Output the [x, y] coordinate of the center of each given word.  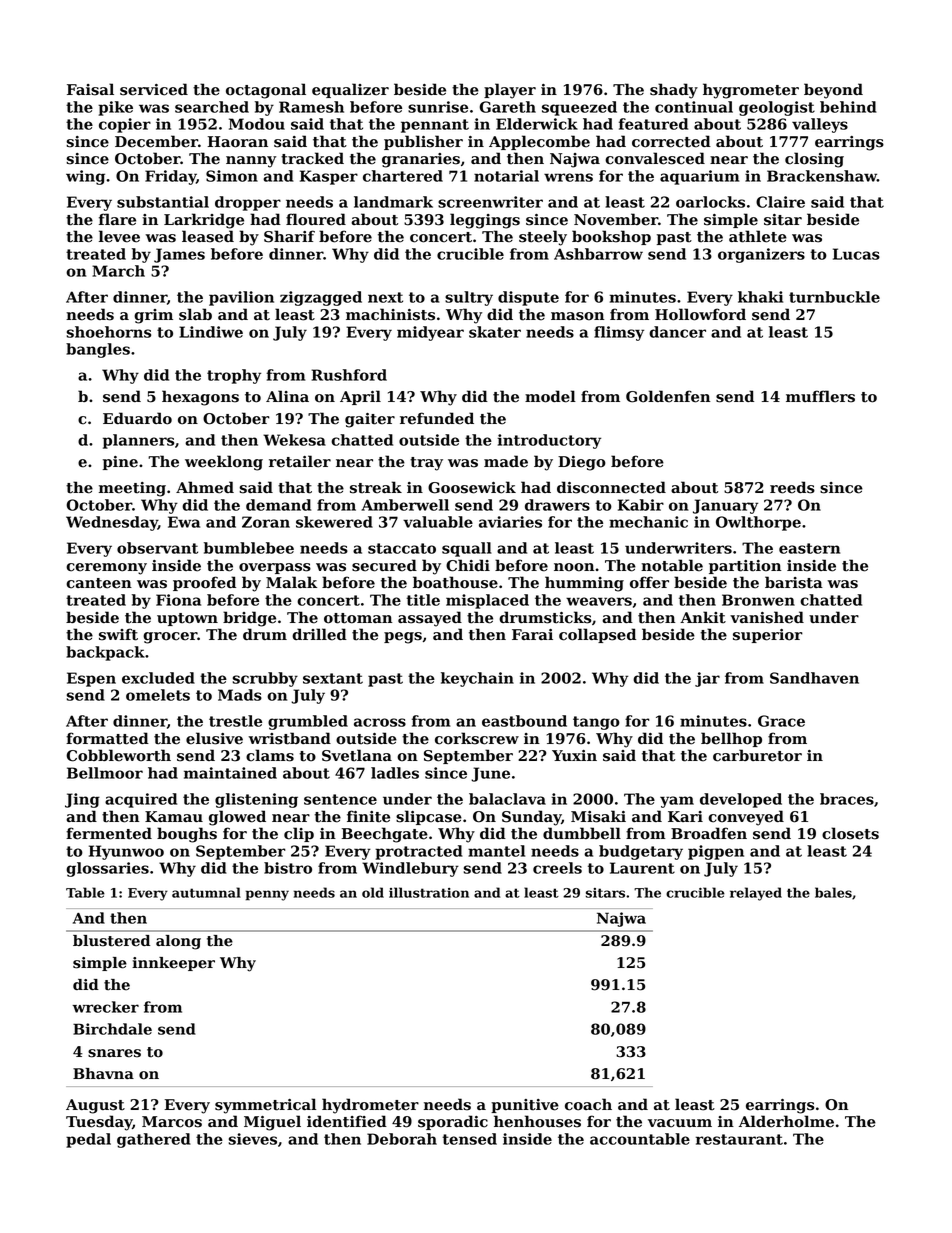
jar [707, 679]
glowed [237, 818]
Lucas [856, 254]
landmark [393, 202]
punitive [525, 1106]
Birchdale [112, 1029]
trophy [234, 376]
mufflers [820, 396]
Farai [532, 634]
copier [125, 125]
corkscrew [477, 738]
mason [577, 316]
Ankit [703, 617]
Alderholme [786, 1121]
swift [118, 634]
